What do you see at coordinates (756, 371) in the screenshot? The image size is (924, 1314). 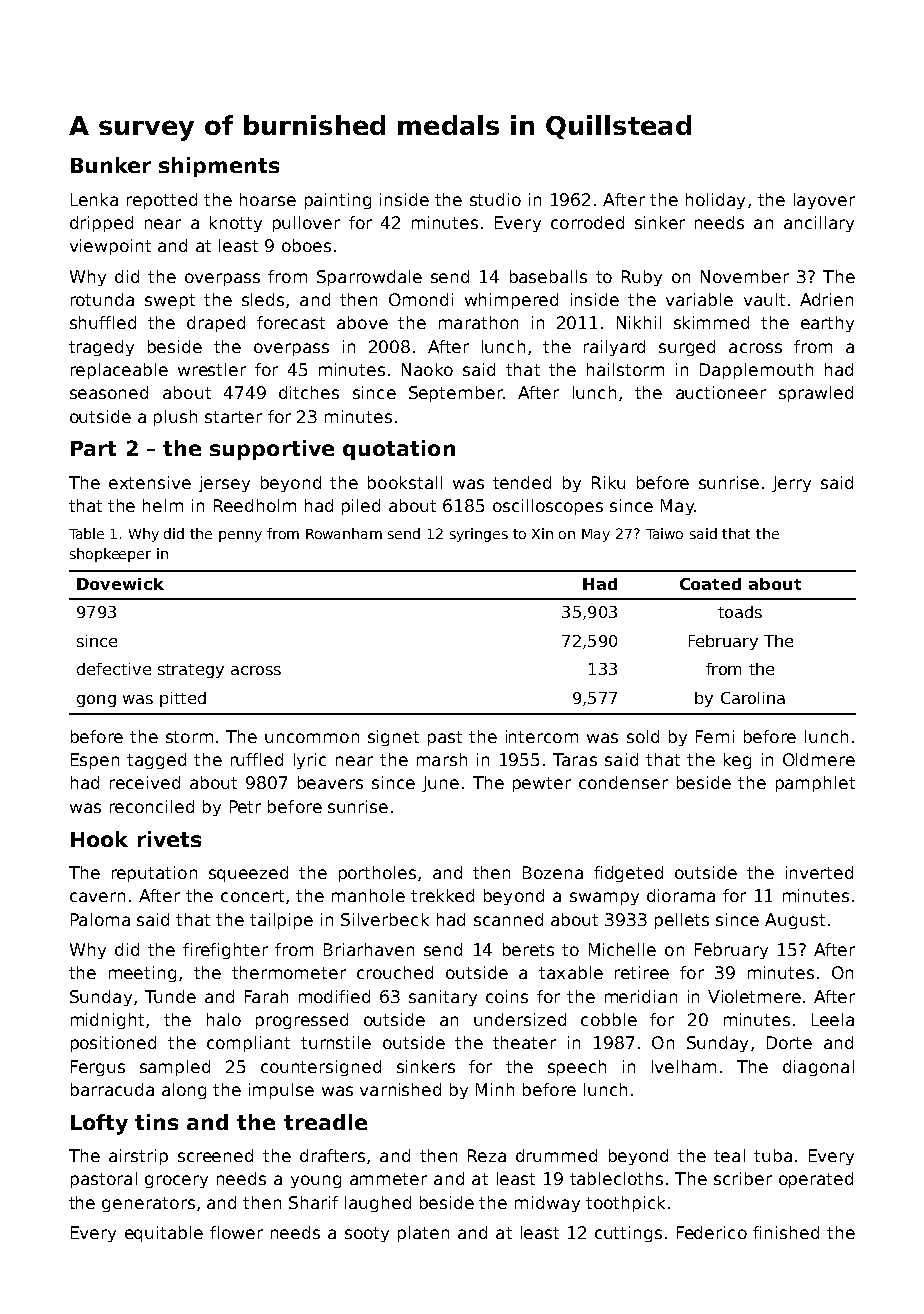 I see `Dapplemouth` at bounding box center [756, 371].
